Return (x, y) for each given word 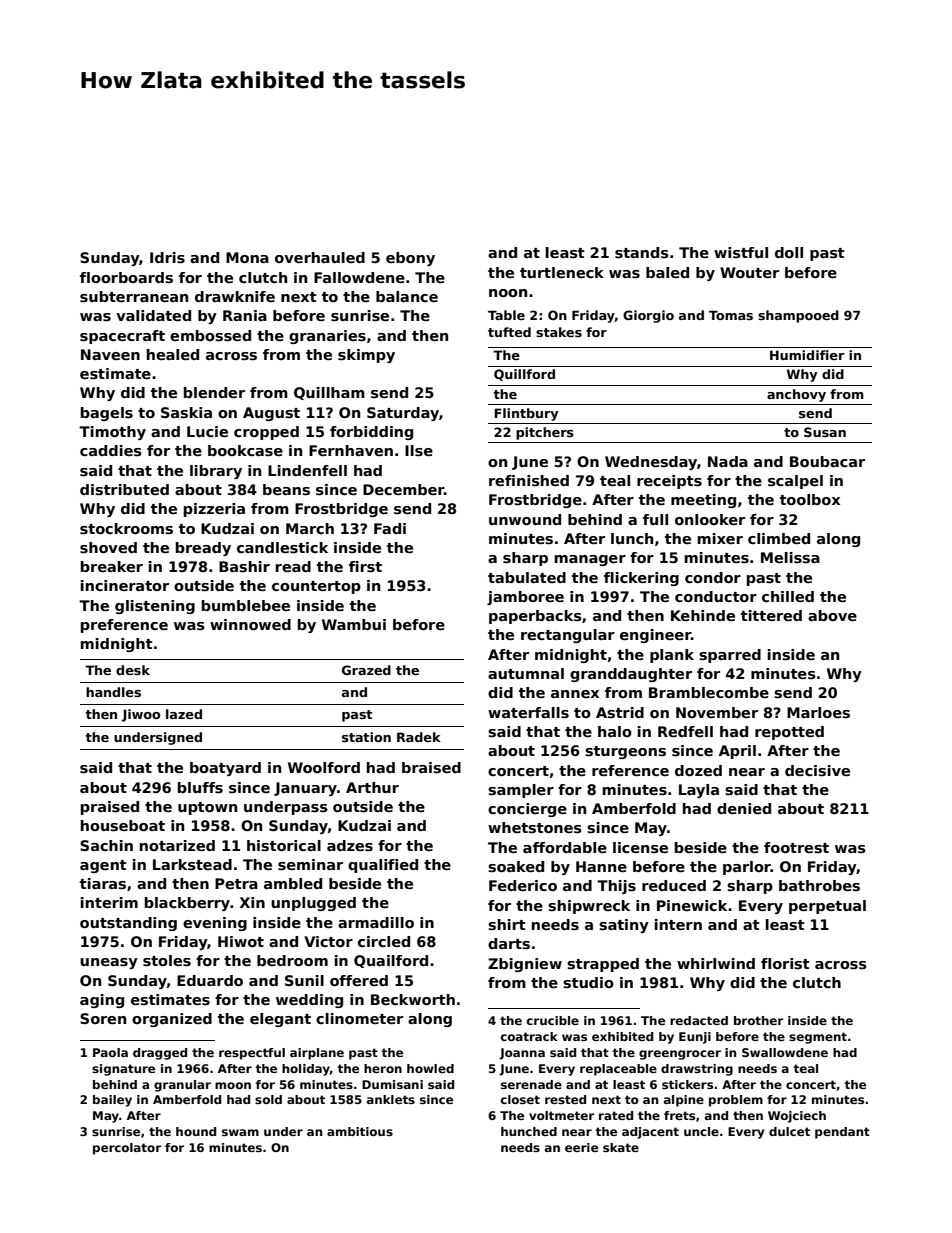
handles (113, 692)
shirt (507, 924)
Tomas (731, 315)
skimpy (366, 356)
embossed (210, 335)
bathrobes (819, 885)
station (366, 737)
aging (102, 1001)
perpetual (827, 907)
